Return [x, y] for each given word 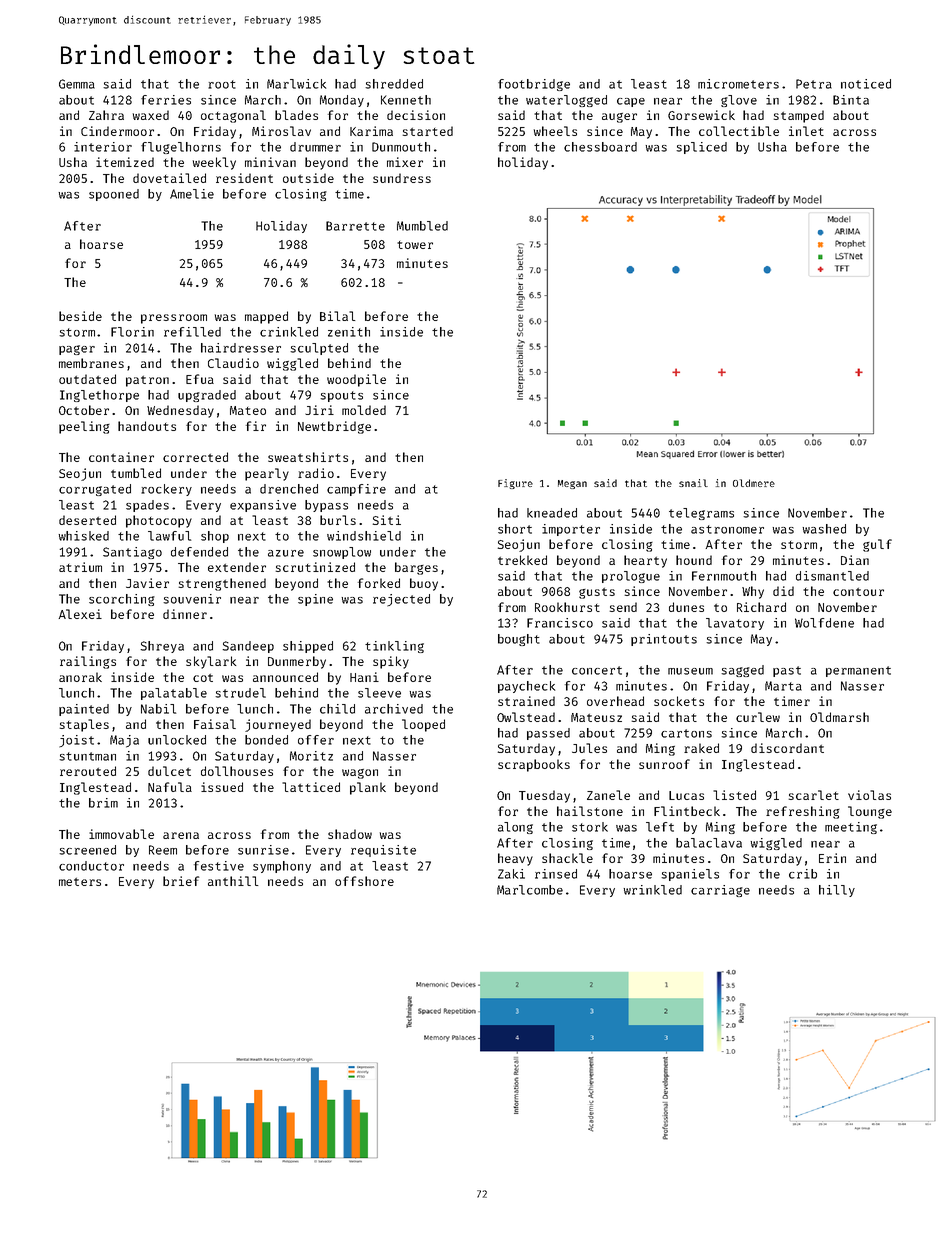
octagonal [233, 116]
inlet [806, 131]
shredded [394, 84]
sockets [679, 701]
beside [80, 316]
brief [181, 881]
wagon [360, 774]
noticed [866, 84]
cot [203, 678]
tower [415, 245]
